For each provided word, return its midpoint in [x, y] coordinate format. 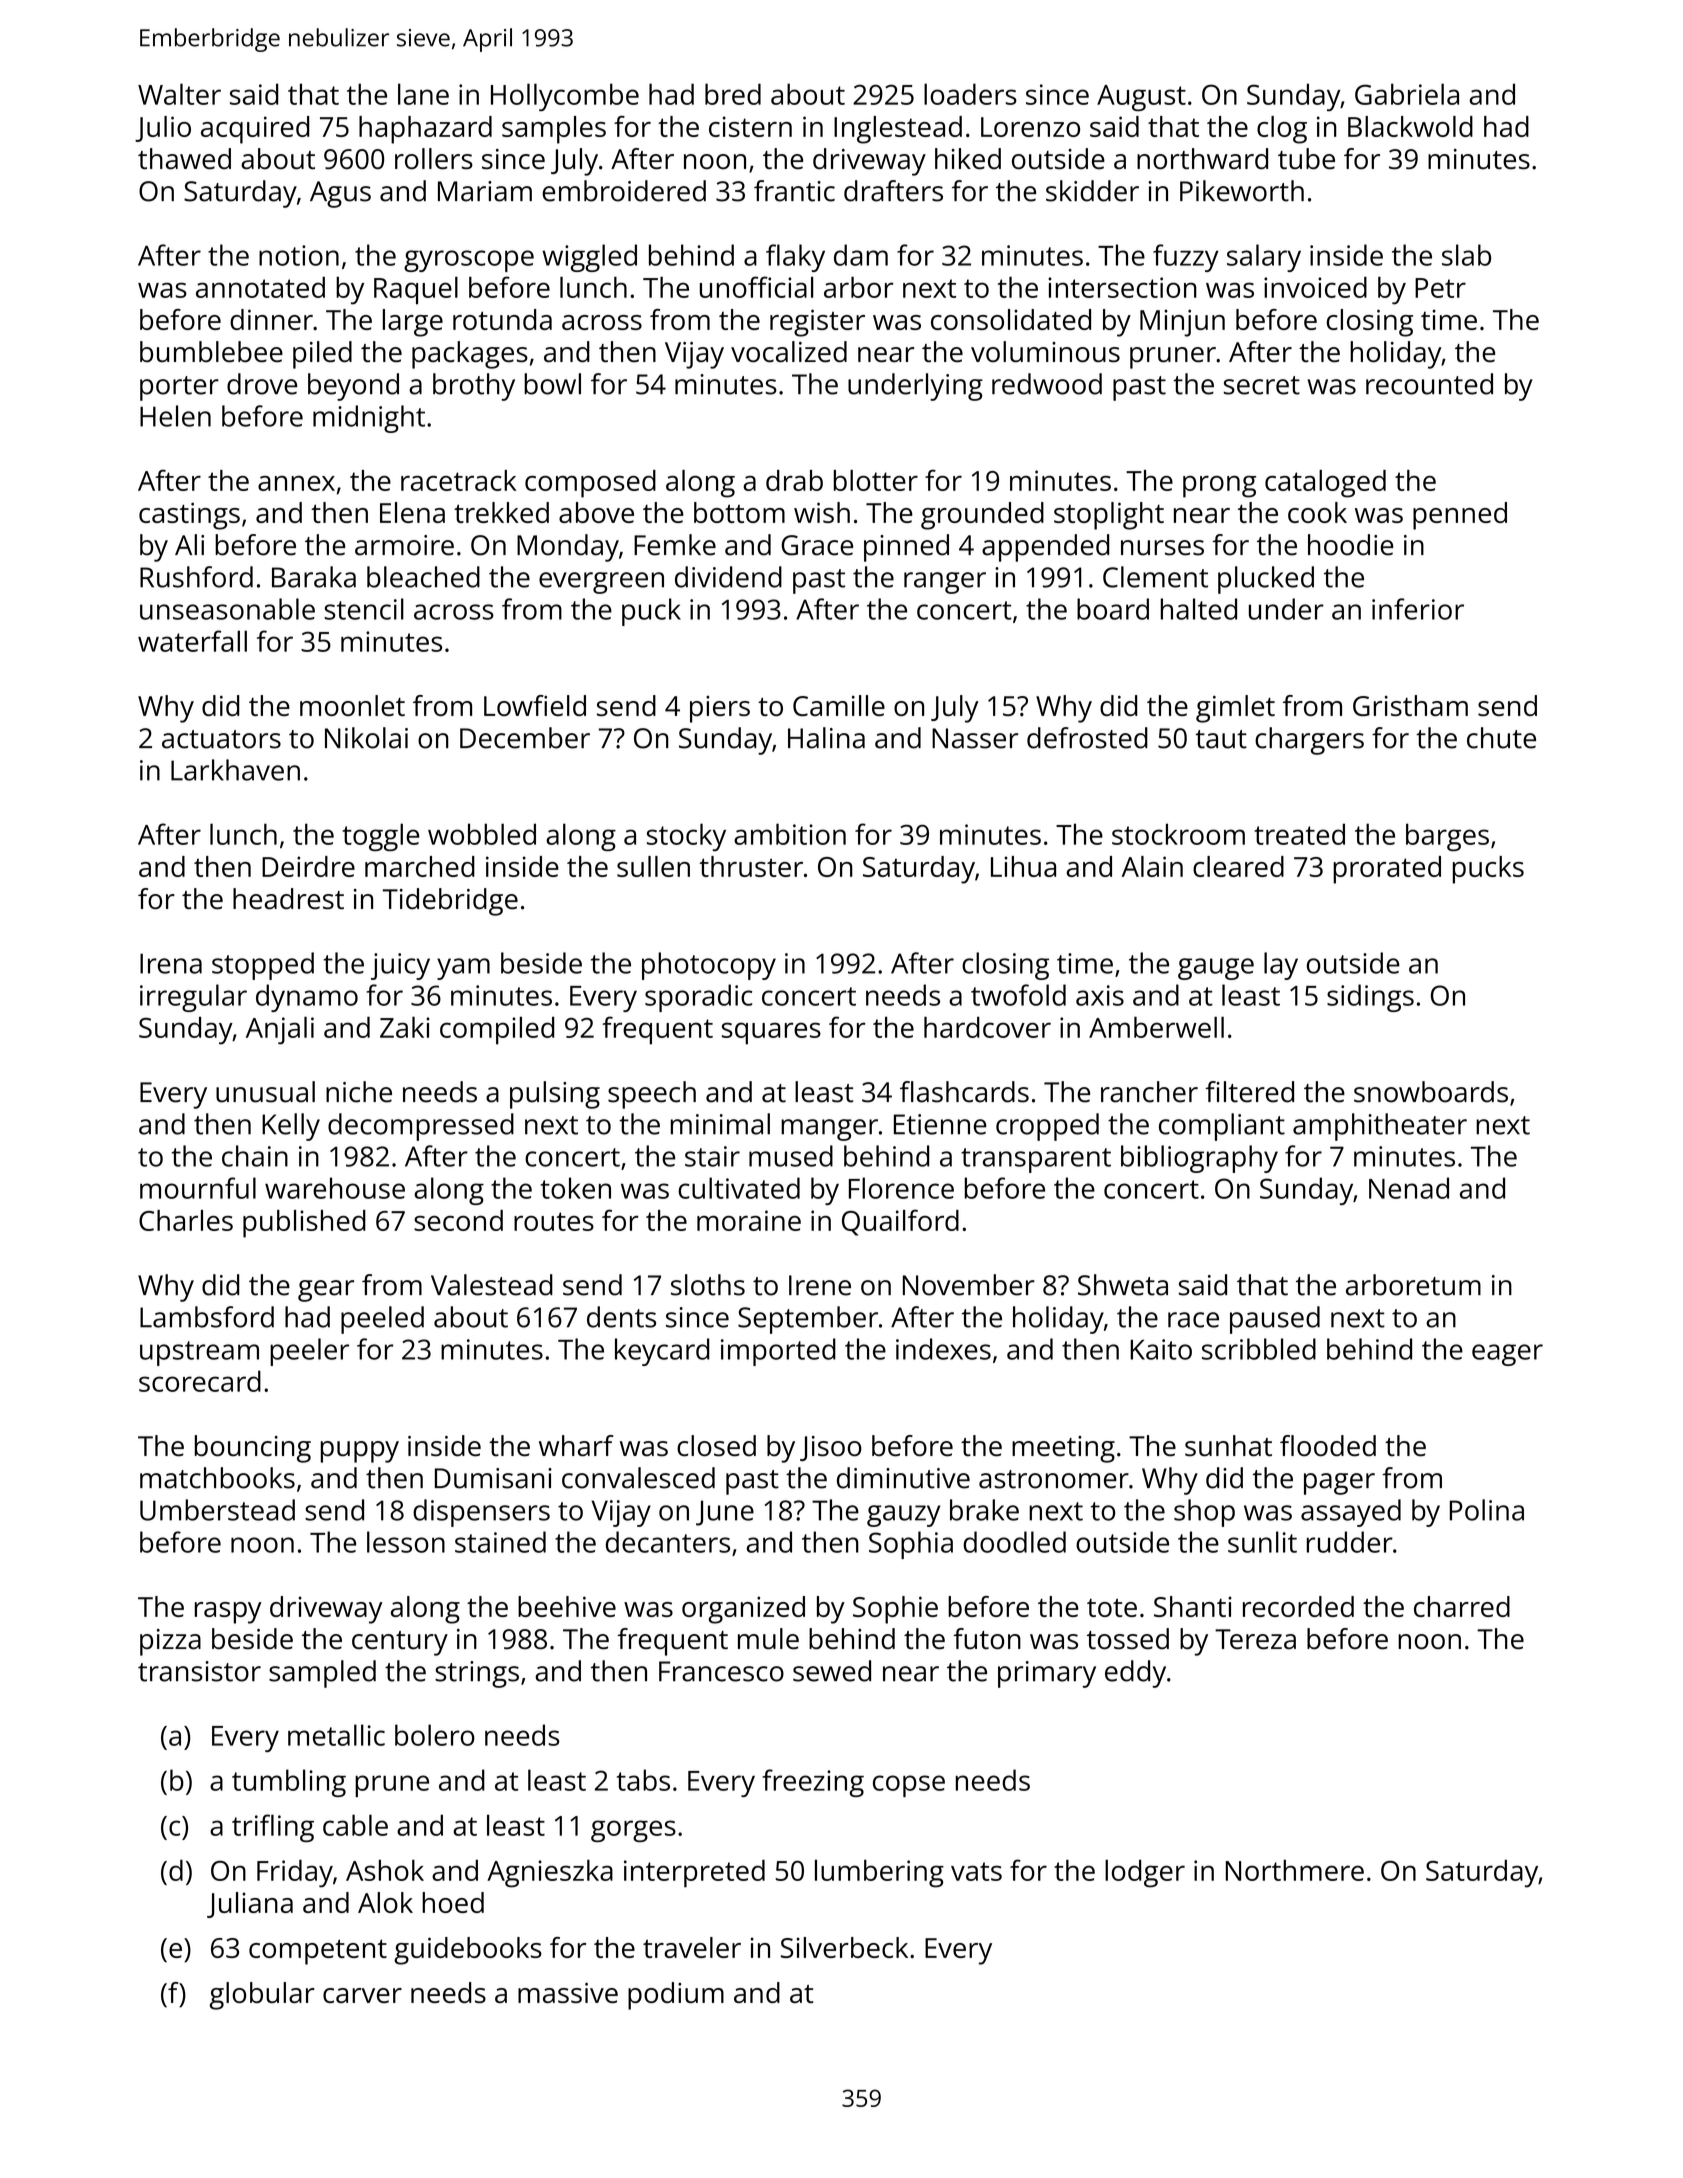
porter [179, 388]
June [725, 1513]
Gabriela [1407, 94]
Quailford [900, 1222]
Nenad [1409, 1188]
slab [1466, 255]
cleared [1238, 866]
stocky [686, 837]
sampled [322, 1674]
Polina [1487, 1510]
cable [355, 1825]
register [817, 323]
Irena [171, 963]
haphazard [425, 130]
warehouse [335, 1188]
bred [733, 94]
